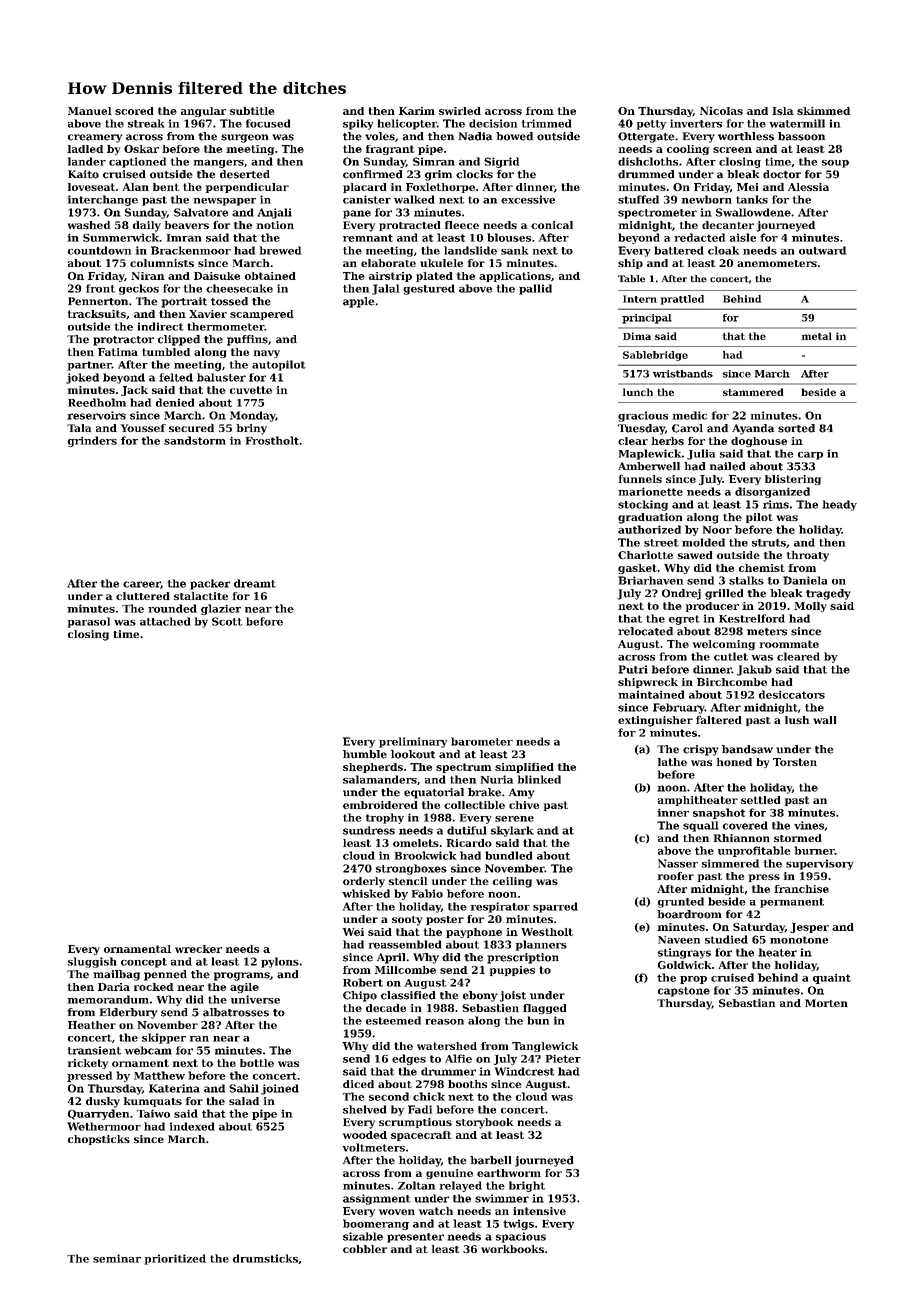 The image size is (924, 1308). Describe the element at coordinates (482, 741) in the screenshot. I see `barometer` at that location.
